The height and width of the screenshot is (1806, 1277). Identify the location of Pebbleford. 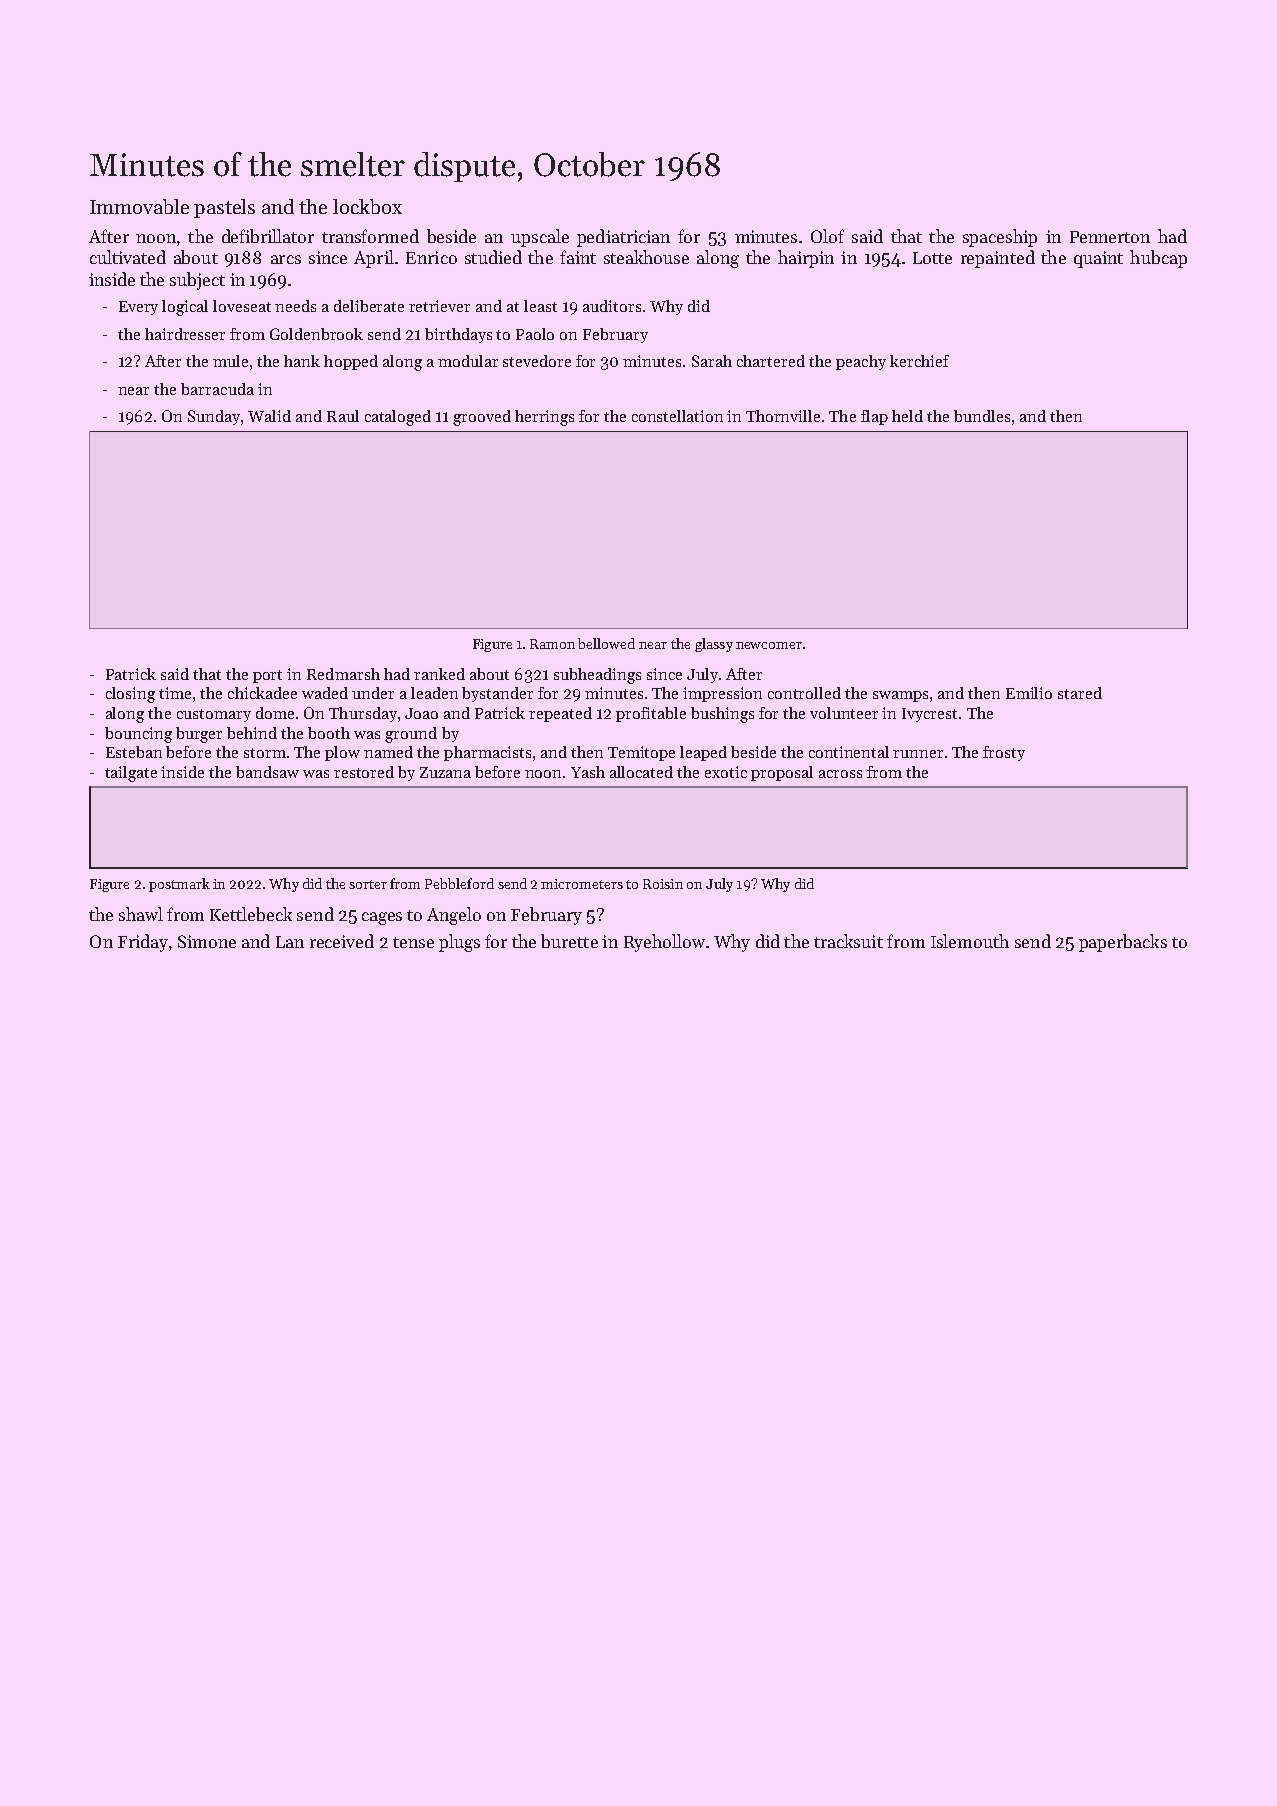
(459, 883).
